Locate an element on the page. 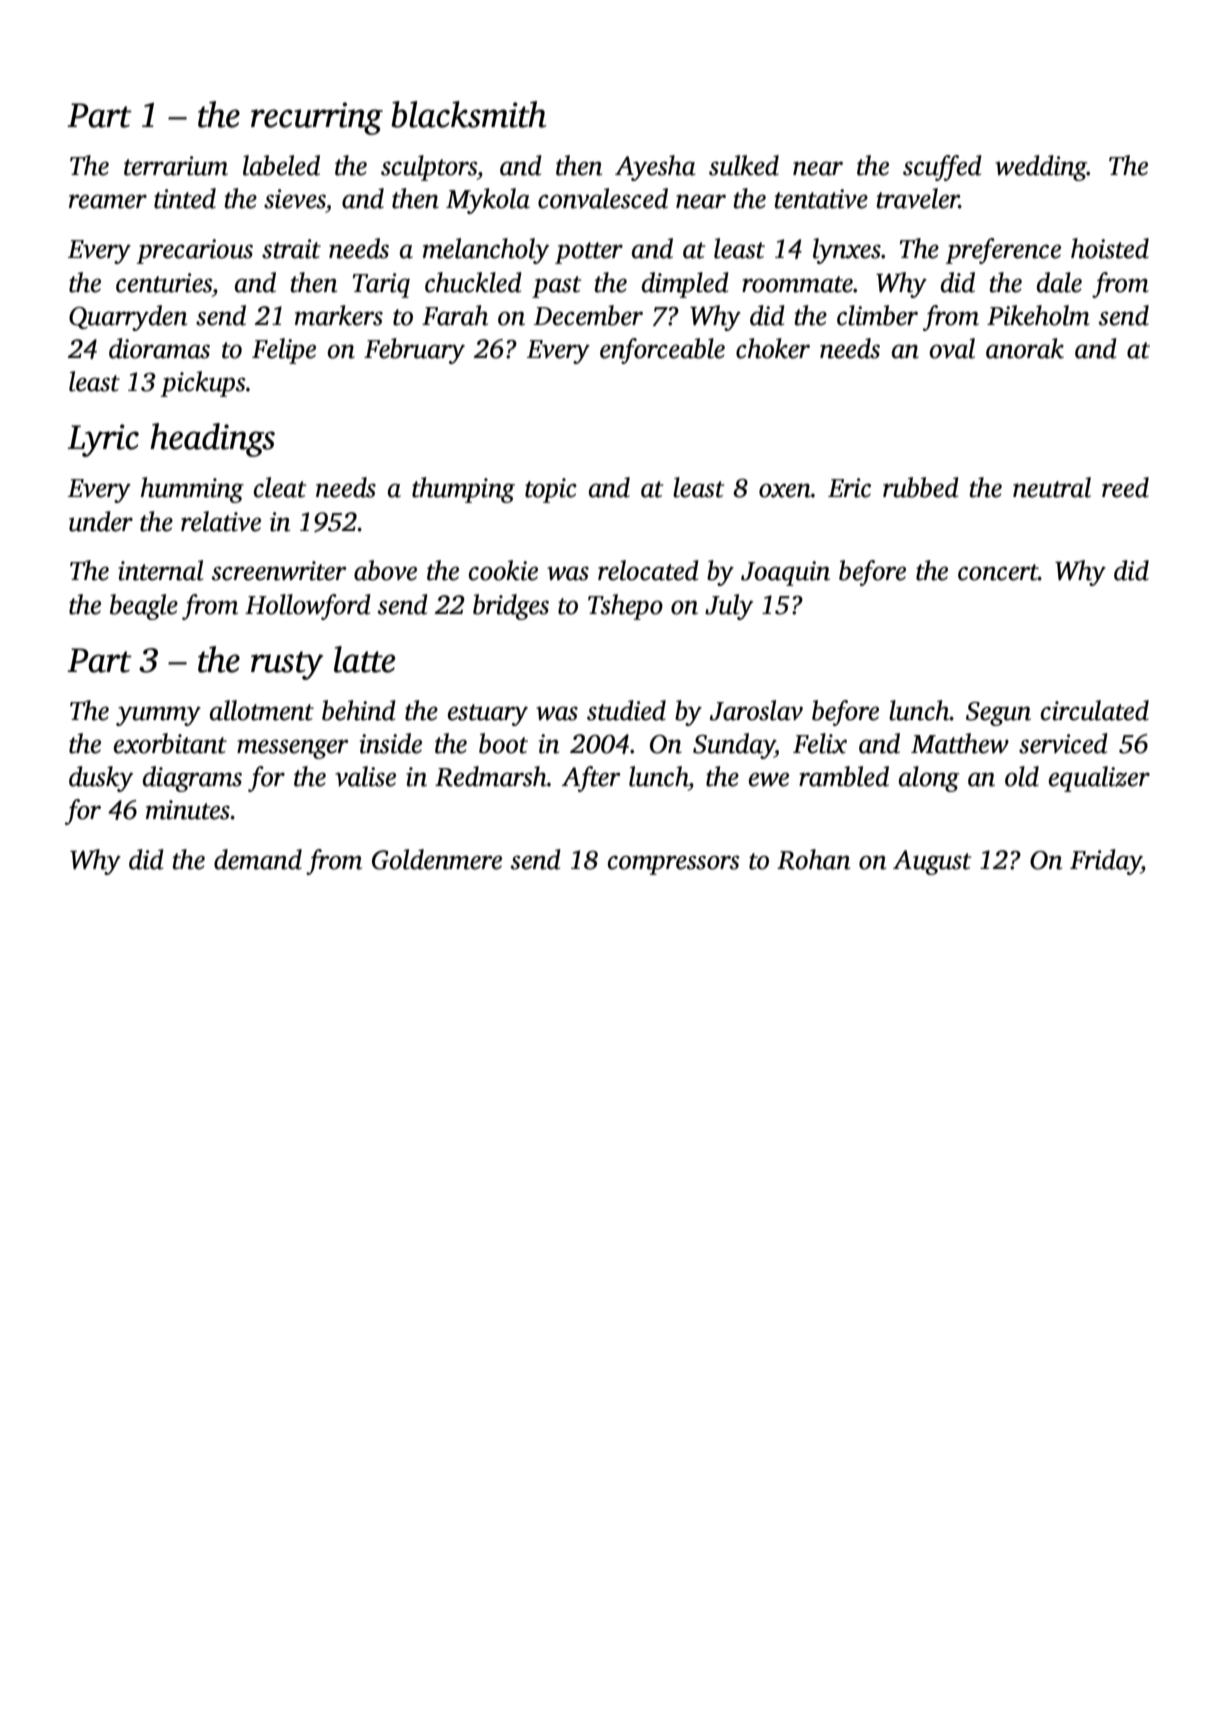 The image size is (1217, 1722). compressors is located at coordinates (674, 865).
